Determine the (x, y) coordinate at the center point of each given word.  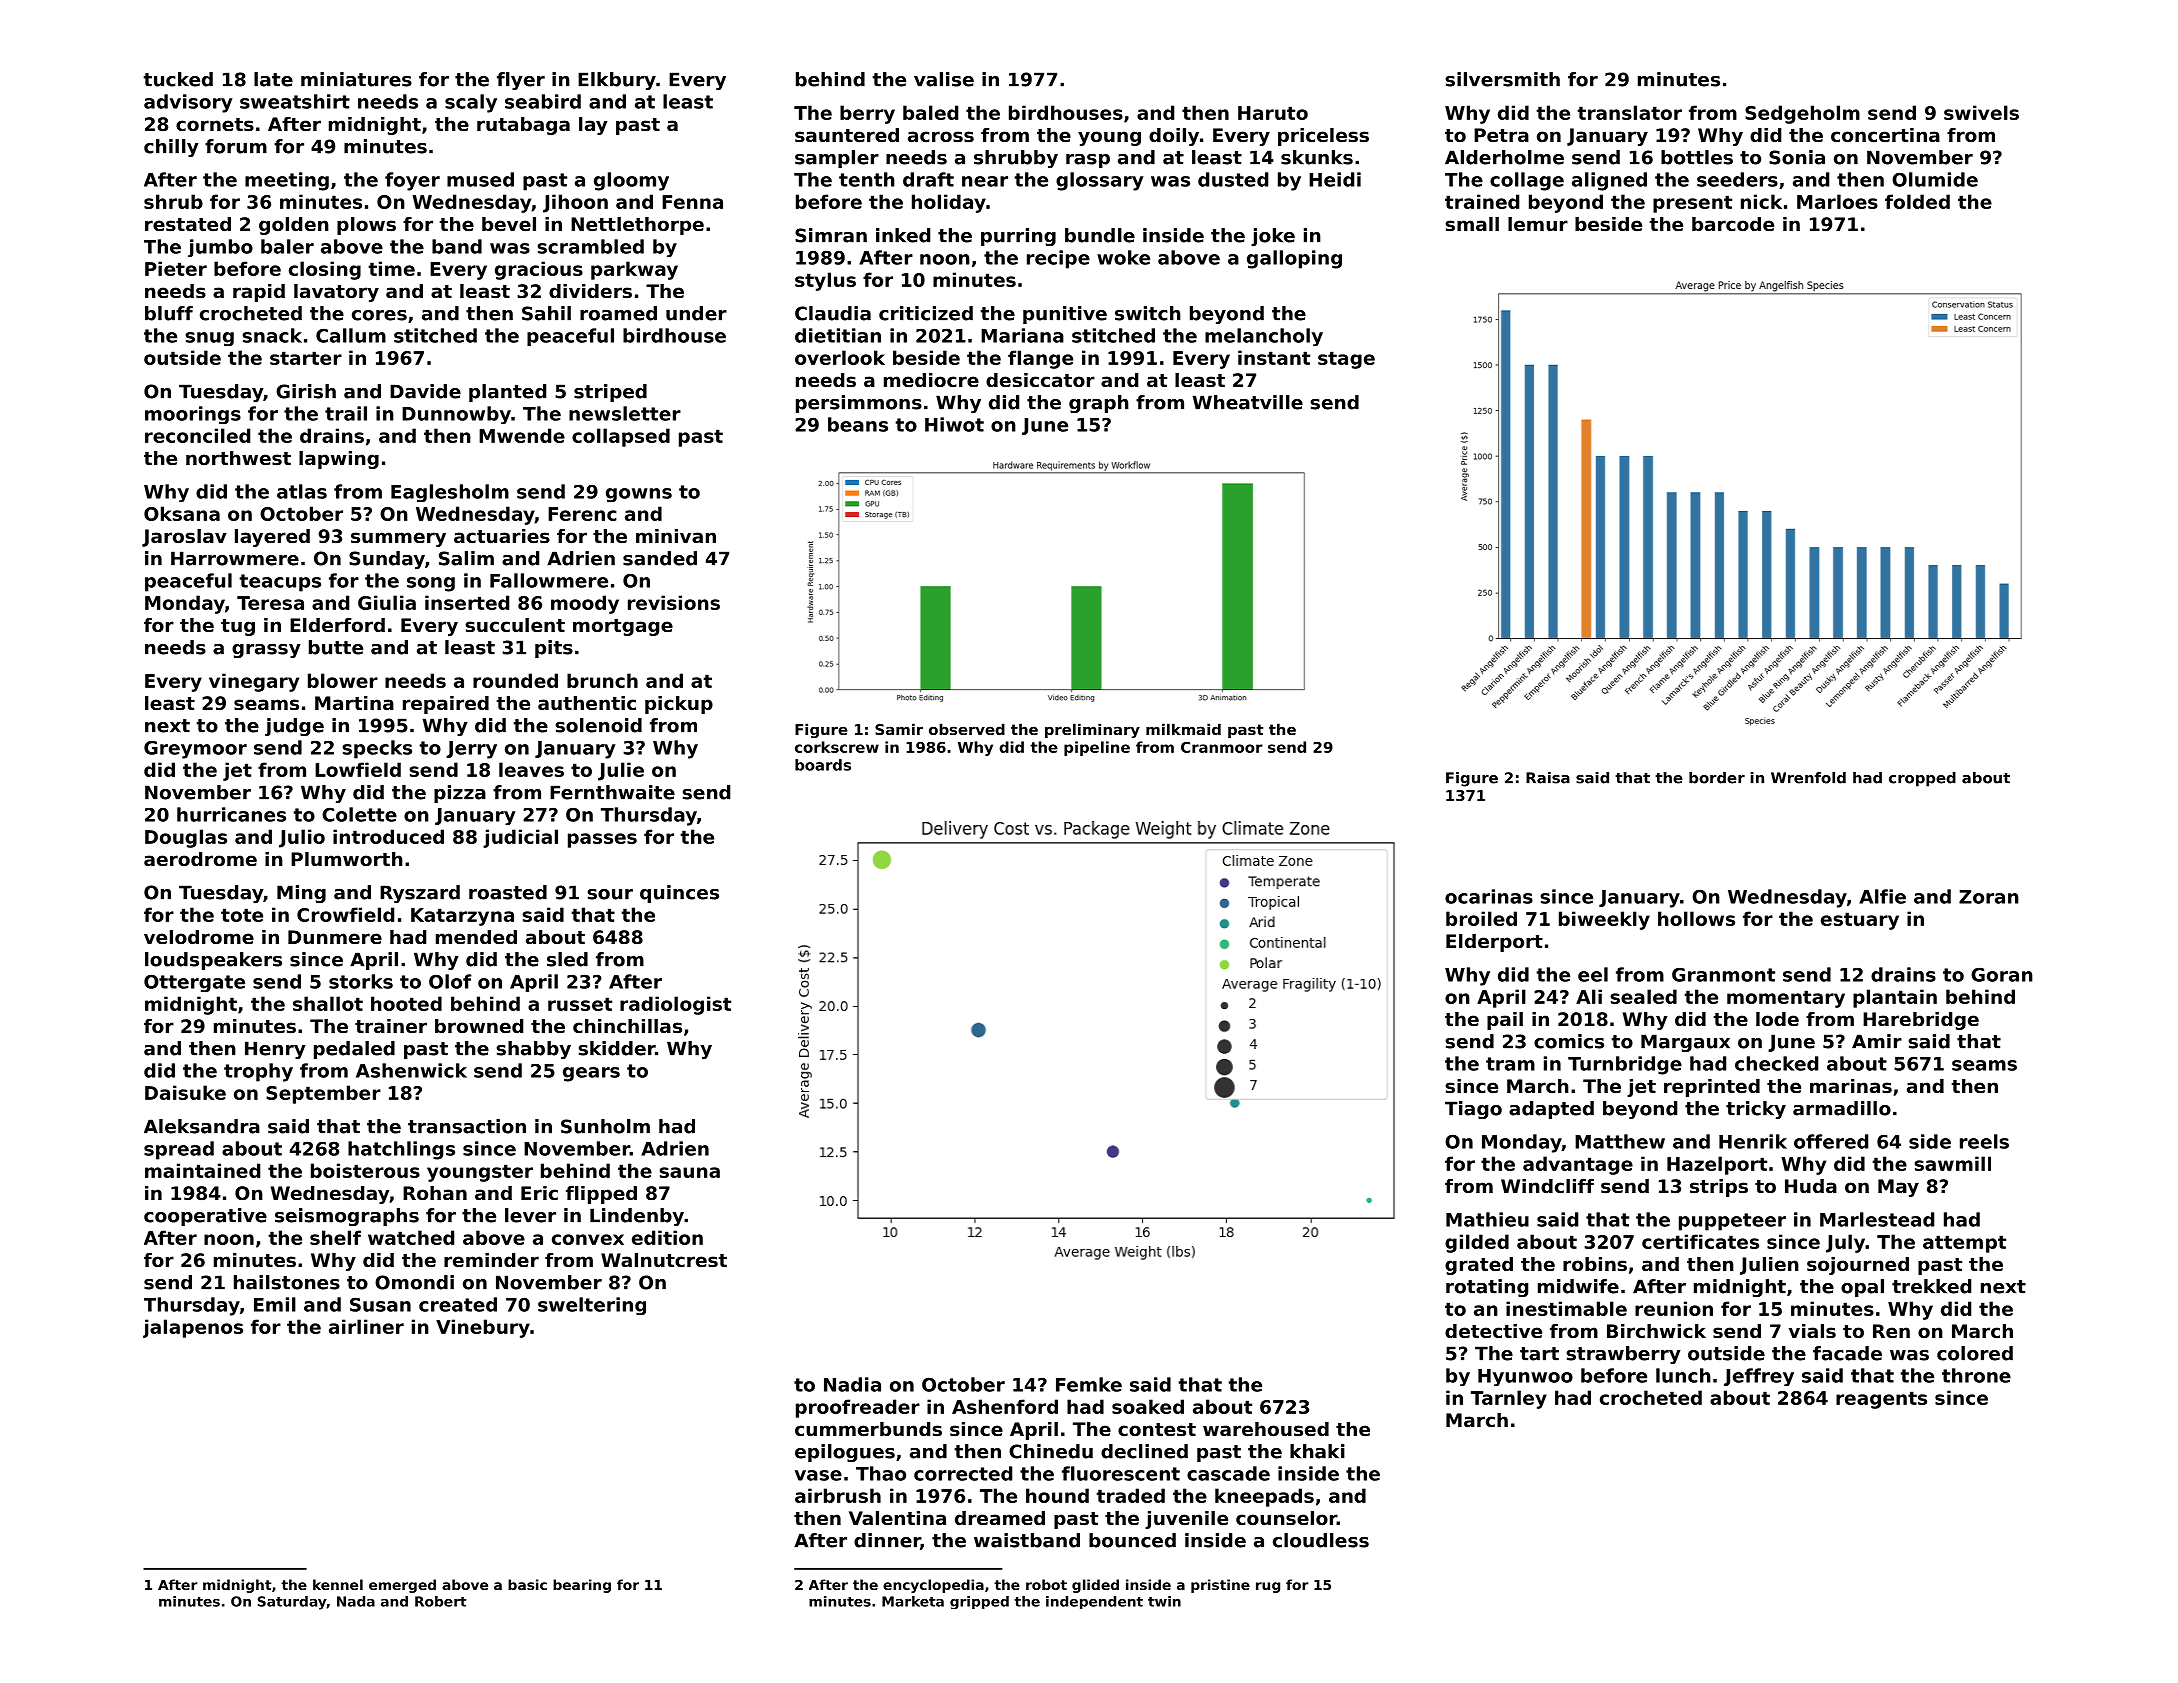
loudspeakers (213, 961)
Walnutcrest (664, 1260)
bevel (509, 224)
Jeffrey (1759, 1377)
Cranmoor (1222, 747)
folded (1917, 201)
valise (944, 79)
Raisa (1548, 778)
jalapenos (193, 1328)
